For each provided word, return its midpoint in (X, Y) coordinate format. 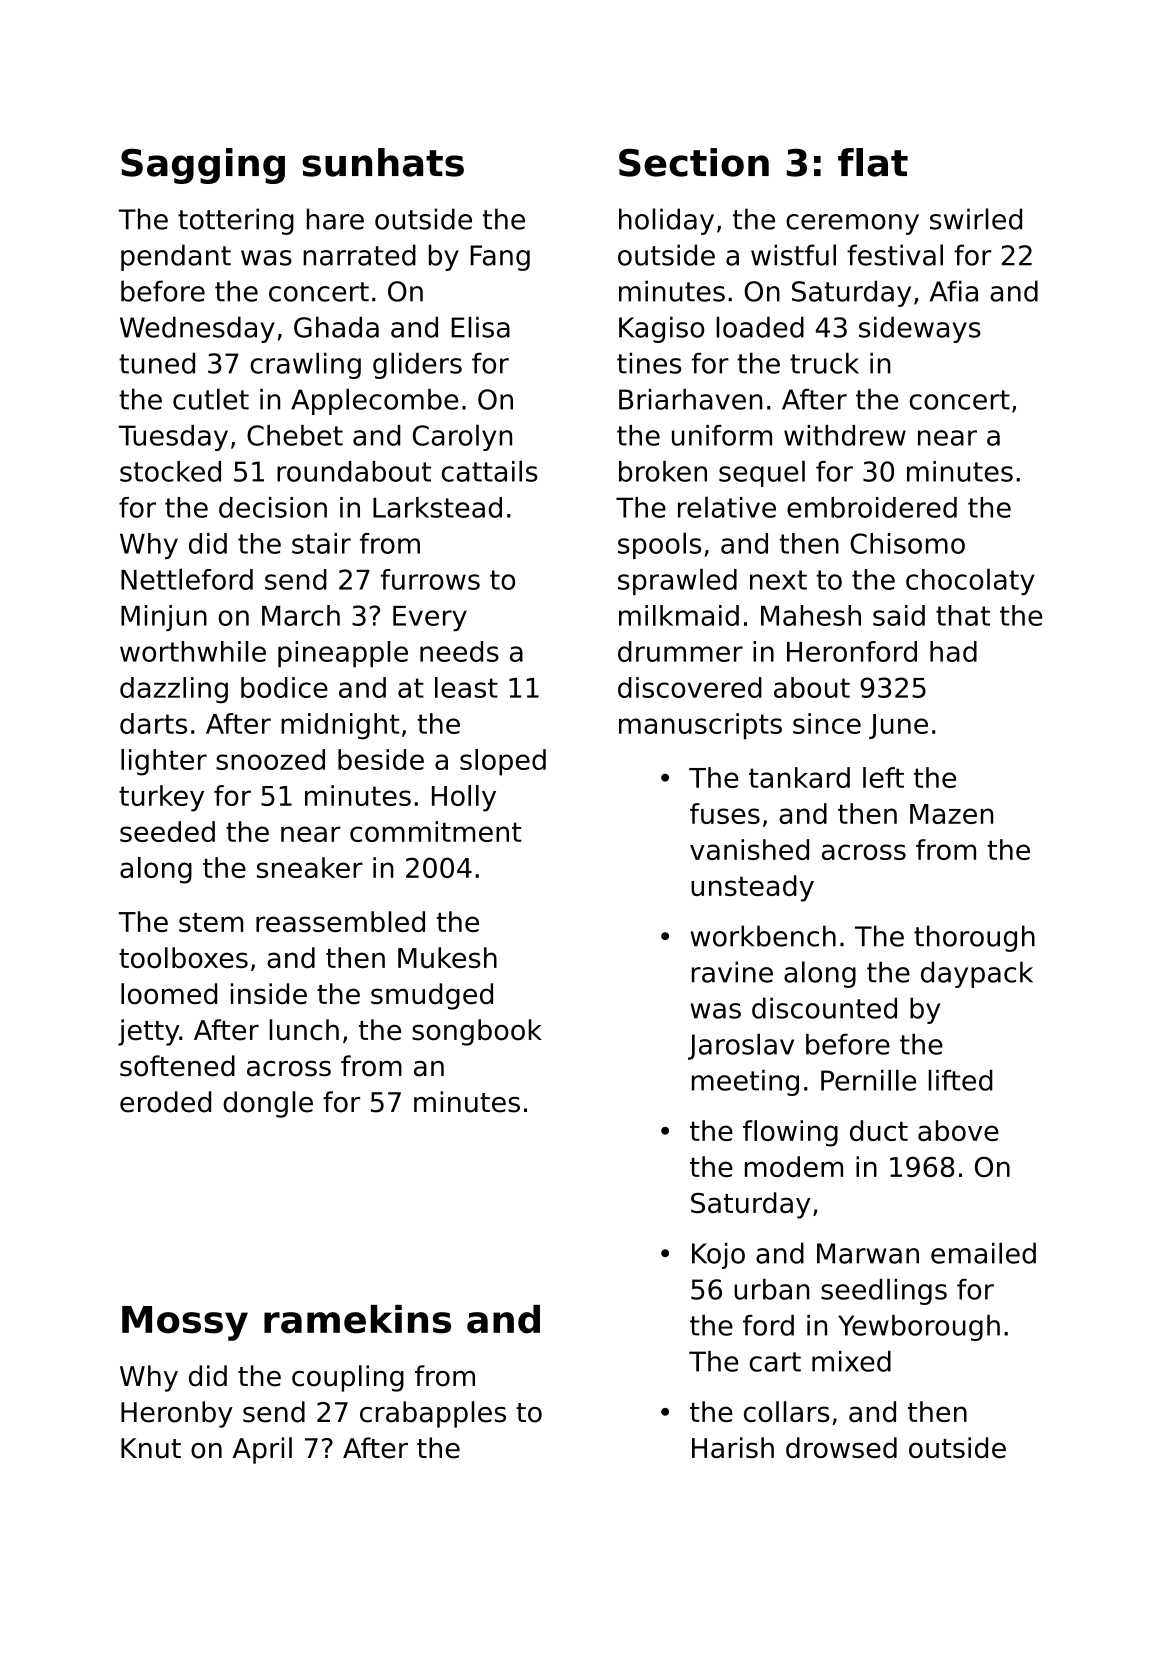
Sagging (203, 166)
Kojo (718, 1255)
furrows (430, 579)
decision (273, 507)
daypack (977, 974)
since (827, 723)
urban (771, 1289)
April (262, 1450)
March (301, 615)
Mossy (185, 1323)
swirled (976, 219)
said (899, 615)
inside (269, 994)
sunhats (383, 162)
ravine (732, 972)
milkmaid (679, 615)
